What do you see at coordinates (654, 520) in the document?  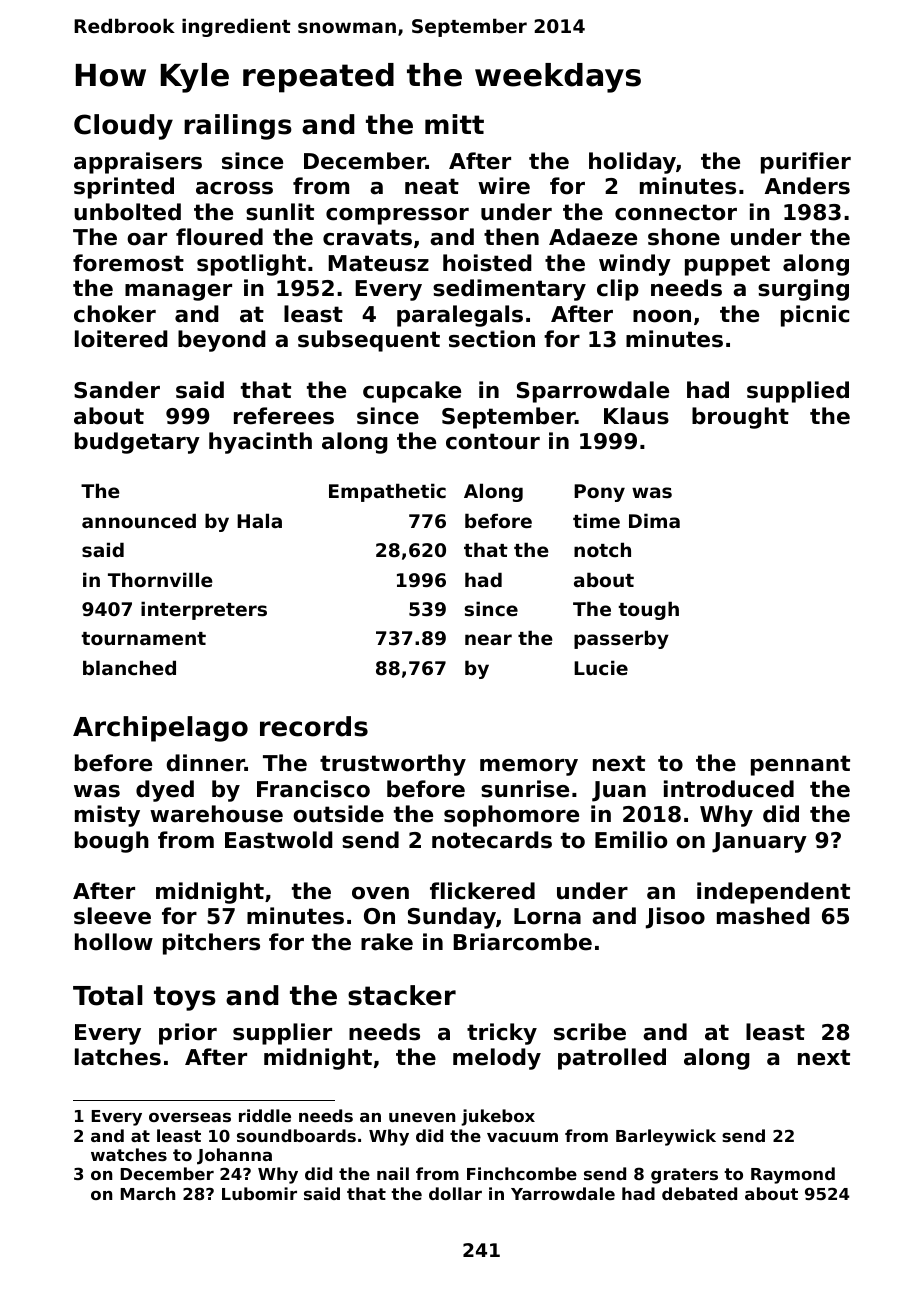 I see `Dima` at bounding box center [654, 520].
